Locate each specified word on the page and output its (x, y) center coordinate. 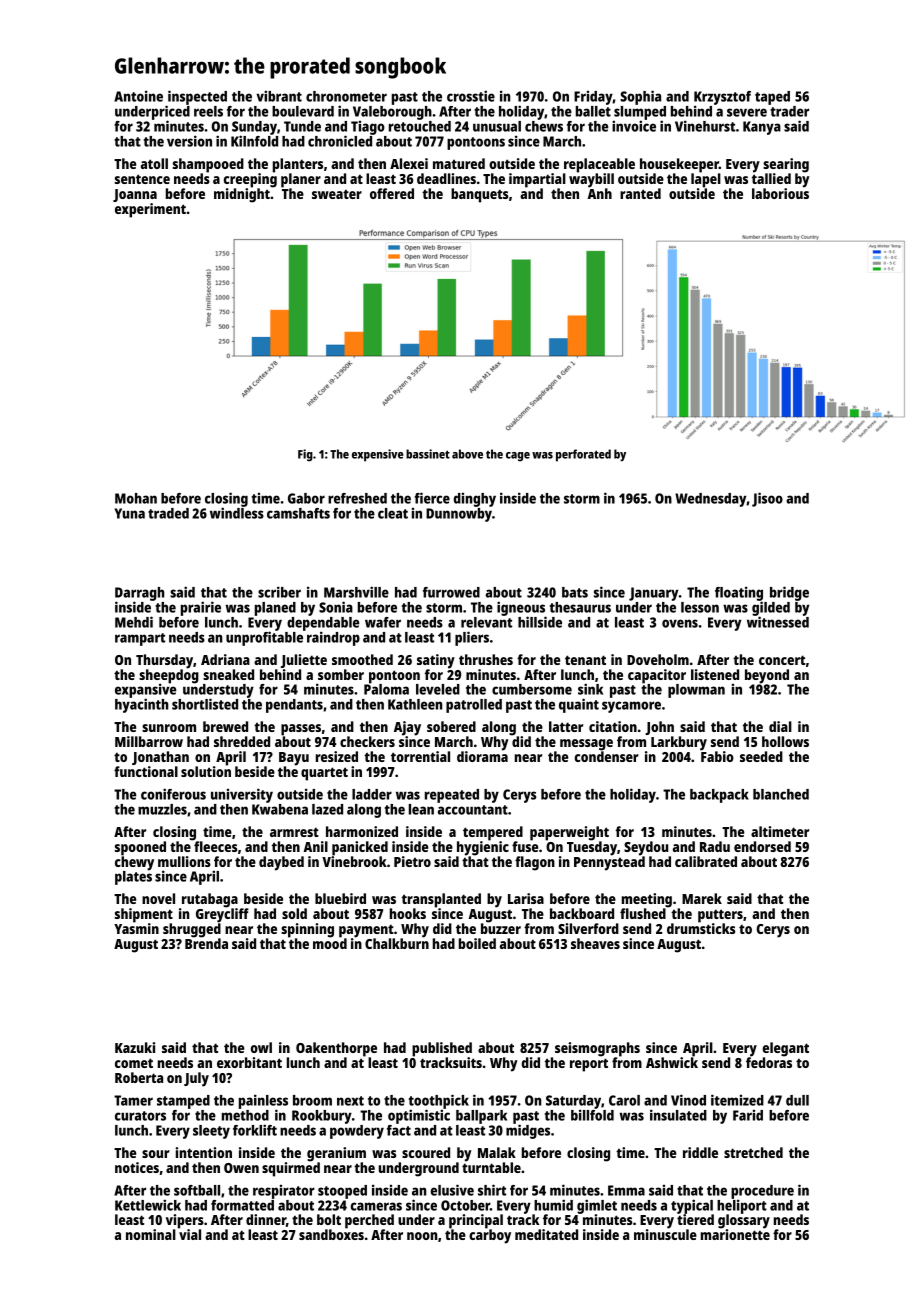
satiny (436, 661)
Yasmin (136, 928)
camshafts (298, 513)
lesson (700, 607)
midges (528, 1131)
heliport (742, 1206)
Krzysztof (722, 98)
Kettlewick (148, 1205)
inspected (196, 98)
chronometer (346, 96)
